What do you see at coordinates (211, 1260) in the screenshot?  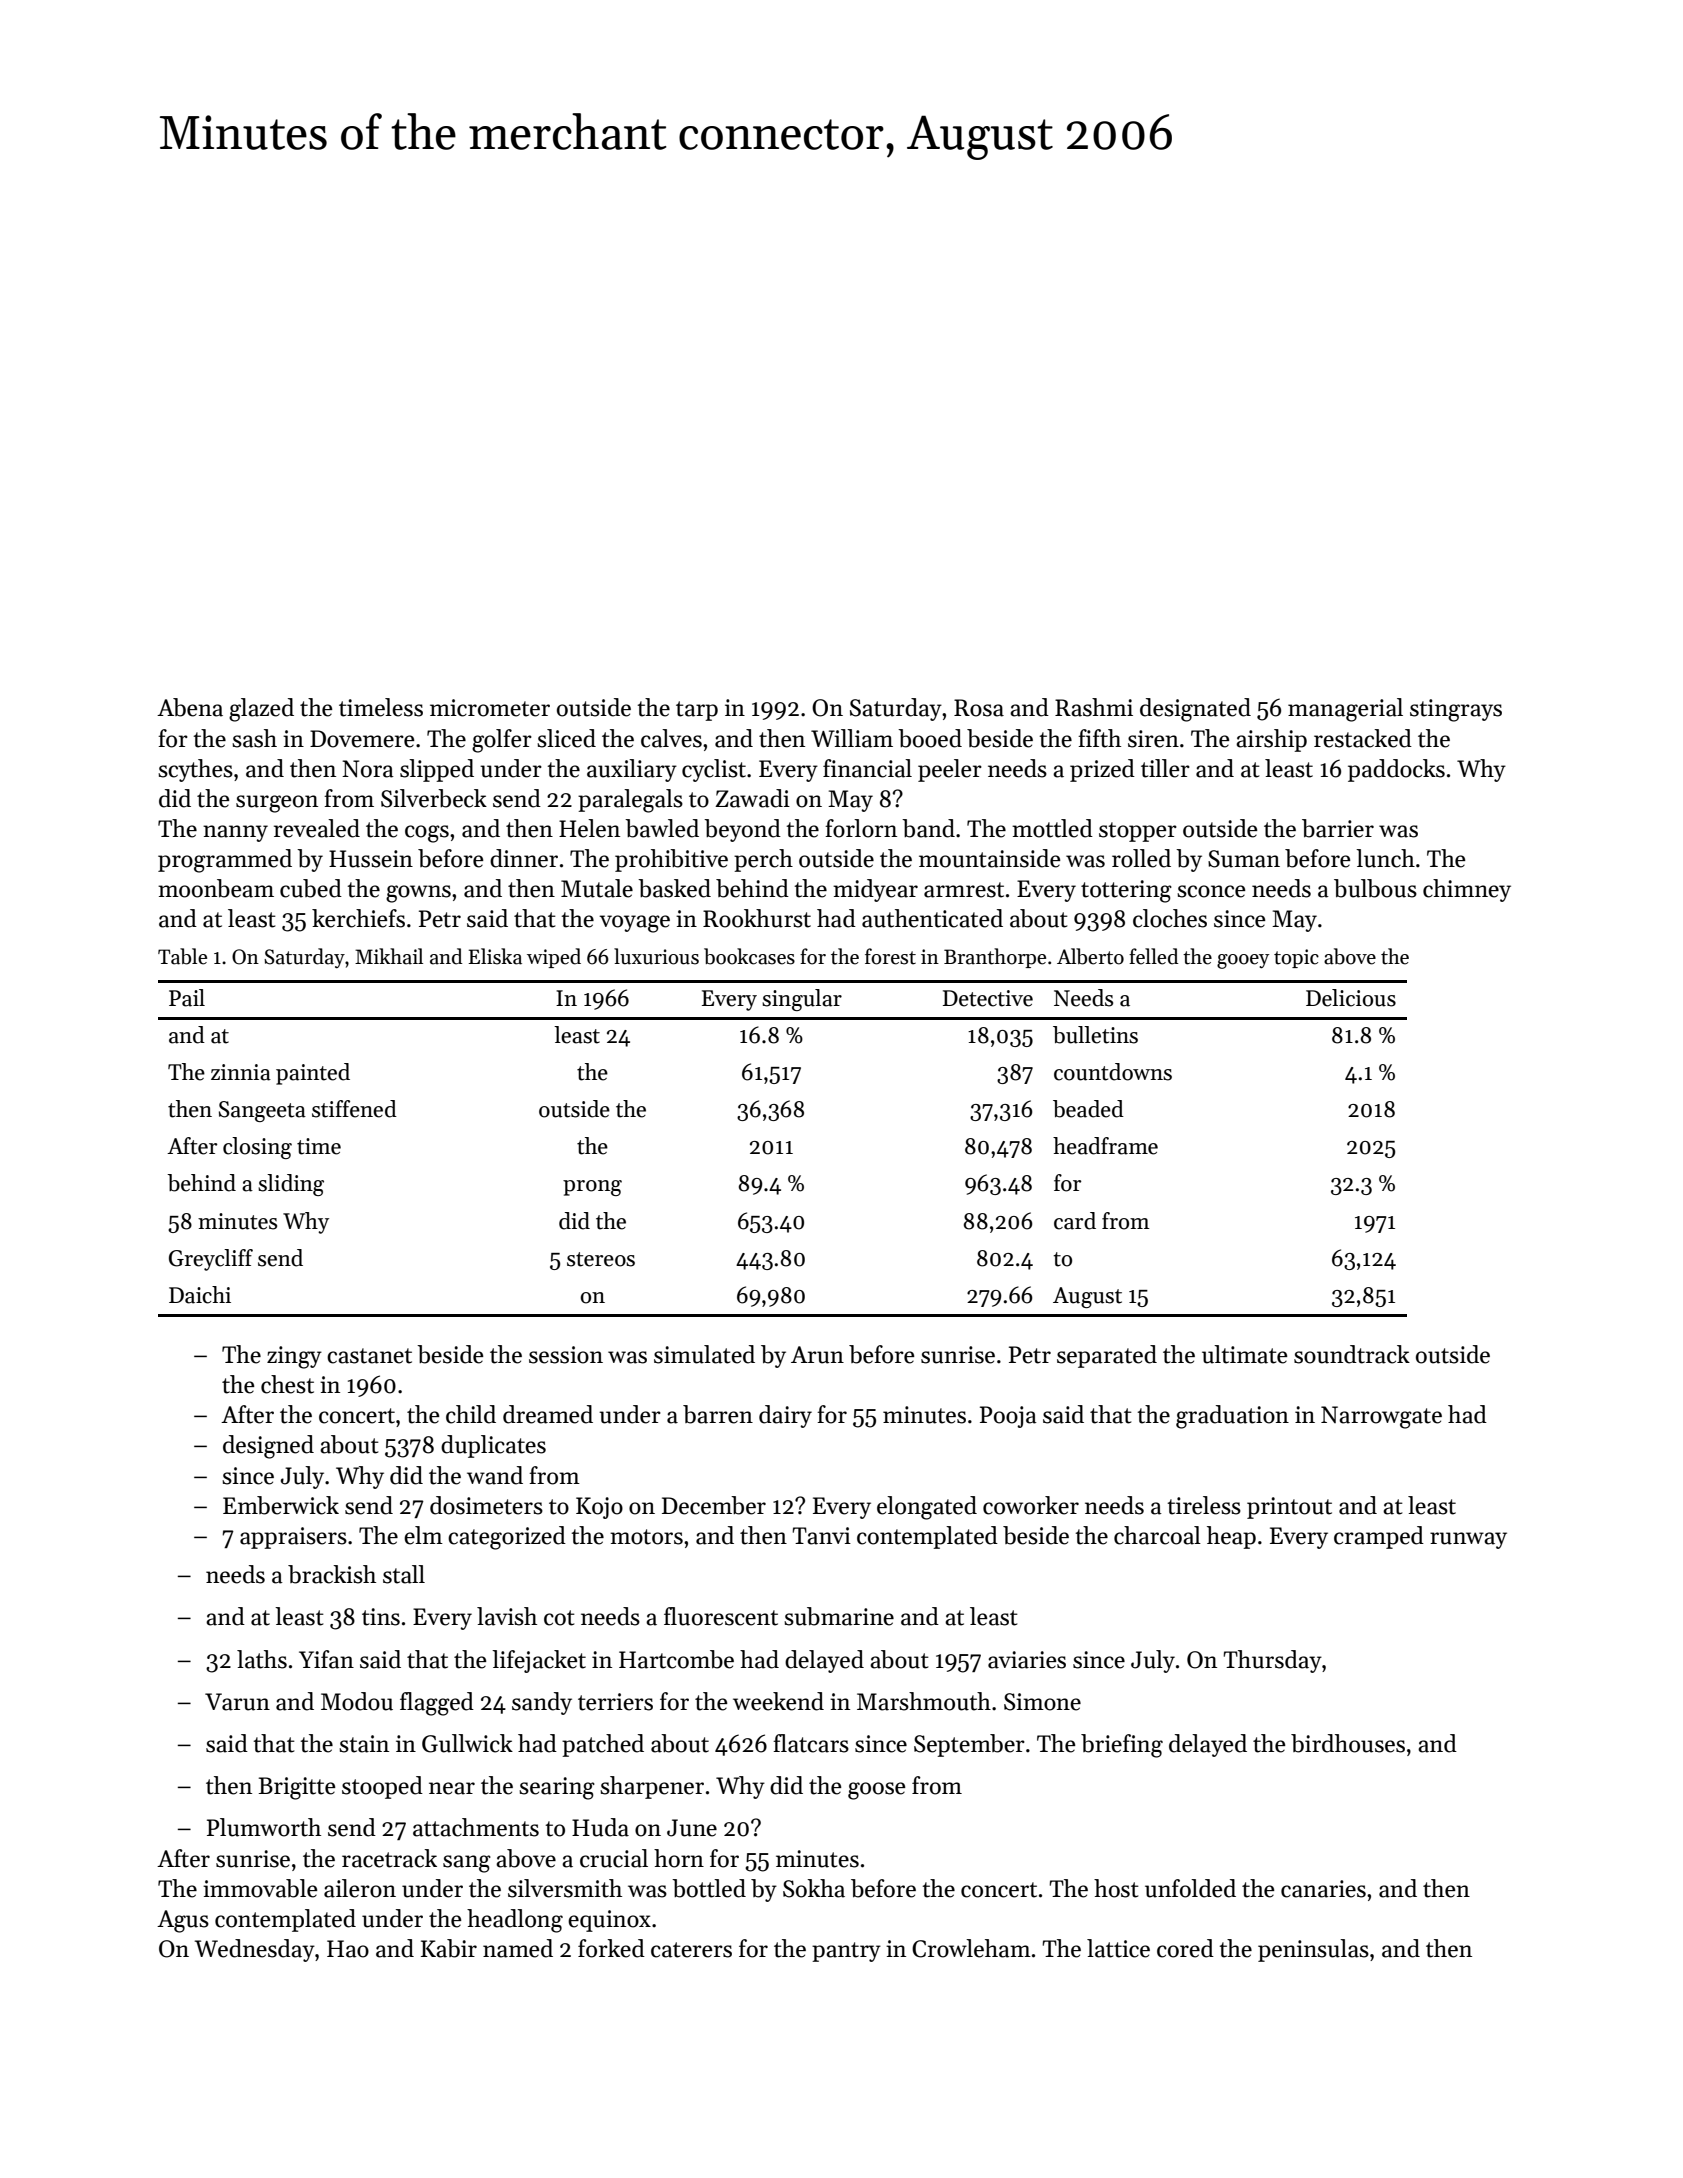 I see `Greycliff` at bounding box center [211, 1260].
